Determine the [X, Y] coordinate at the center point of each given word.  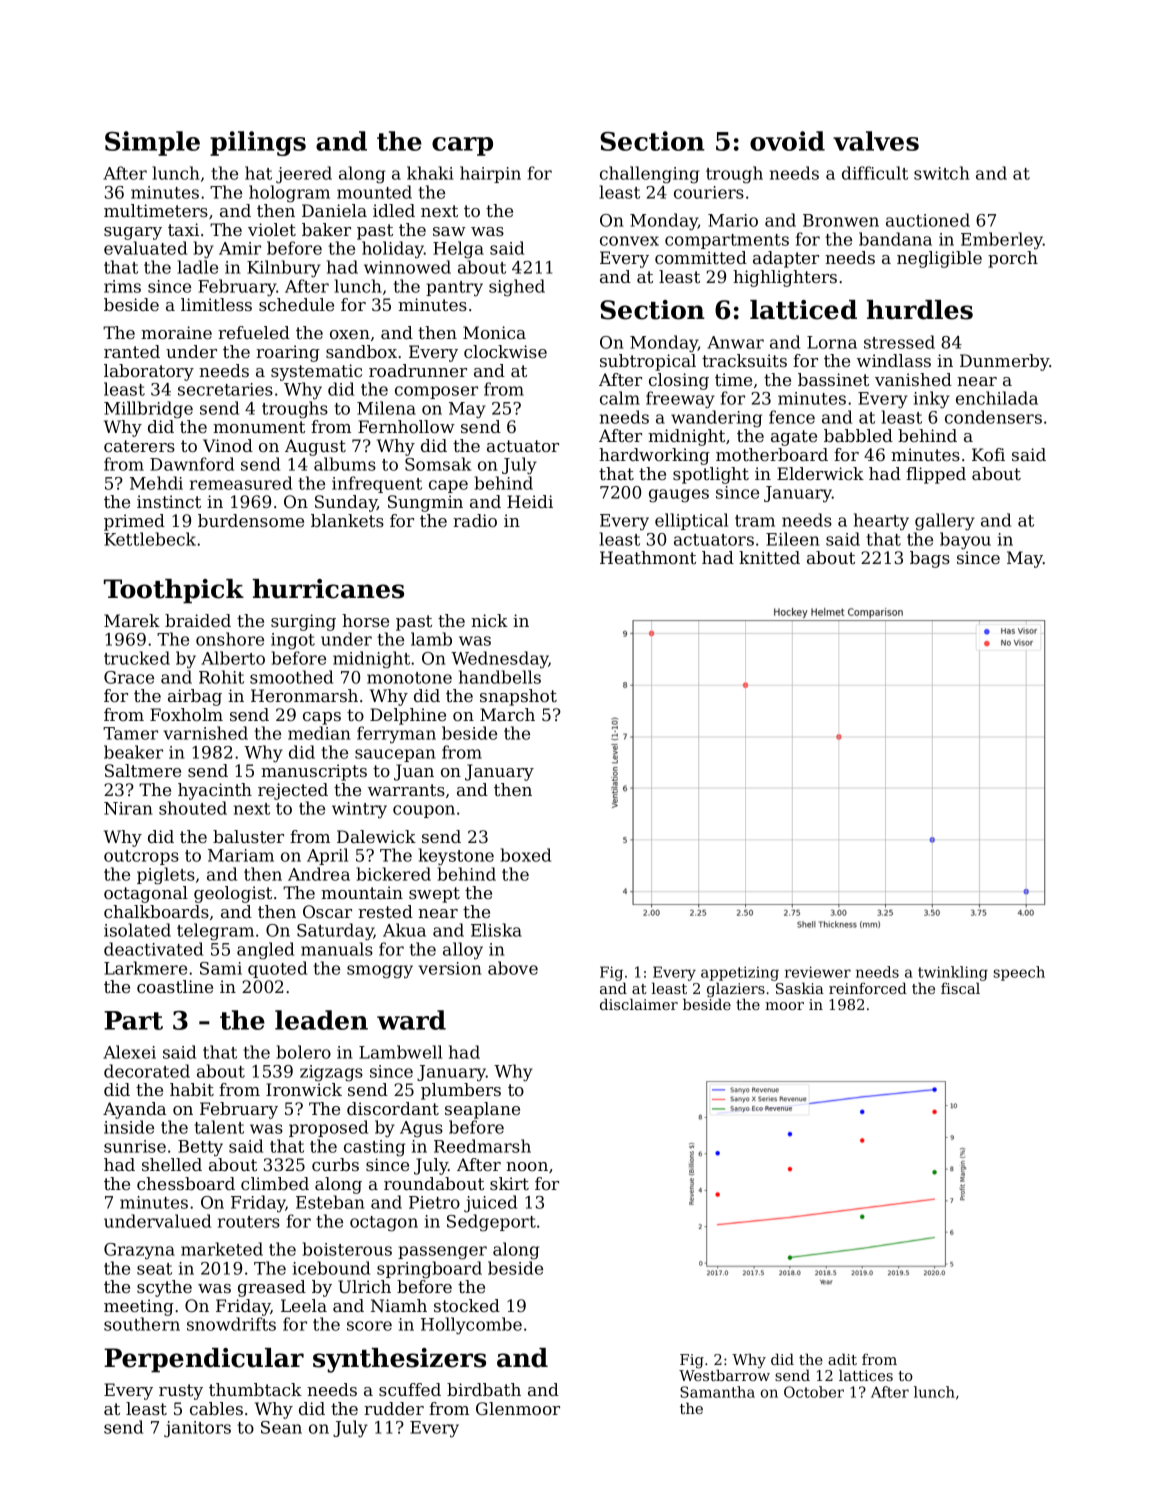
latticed [803, 310]
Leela [304, 1305]
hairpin [490, 174]
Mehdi [156, 483]
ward [411, 1020]
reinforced [868, 988]
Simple [152, 143]
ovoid [787, 141]
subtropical [648, 362]
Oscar [327, 911]
